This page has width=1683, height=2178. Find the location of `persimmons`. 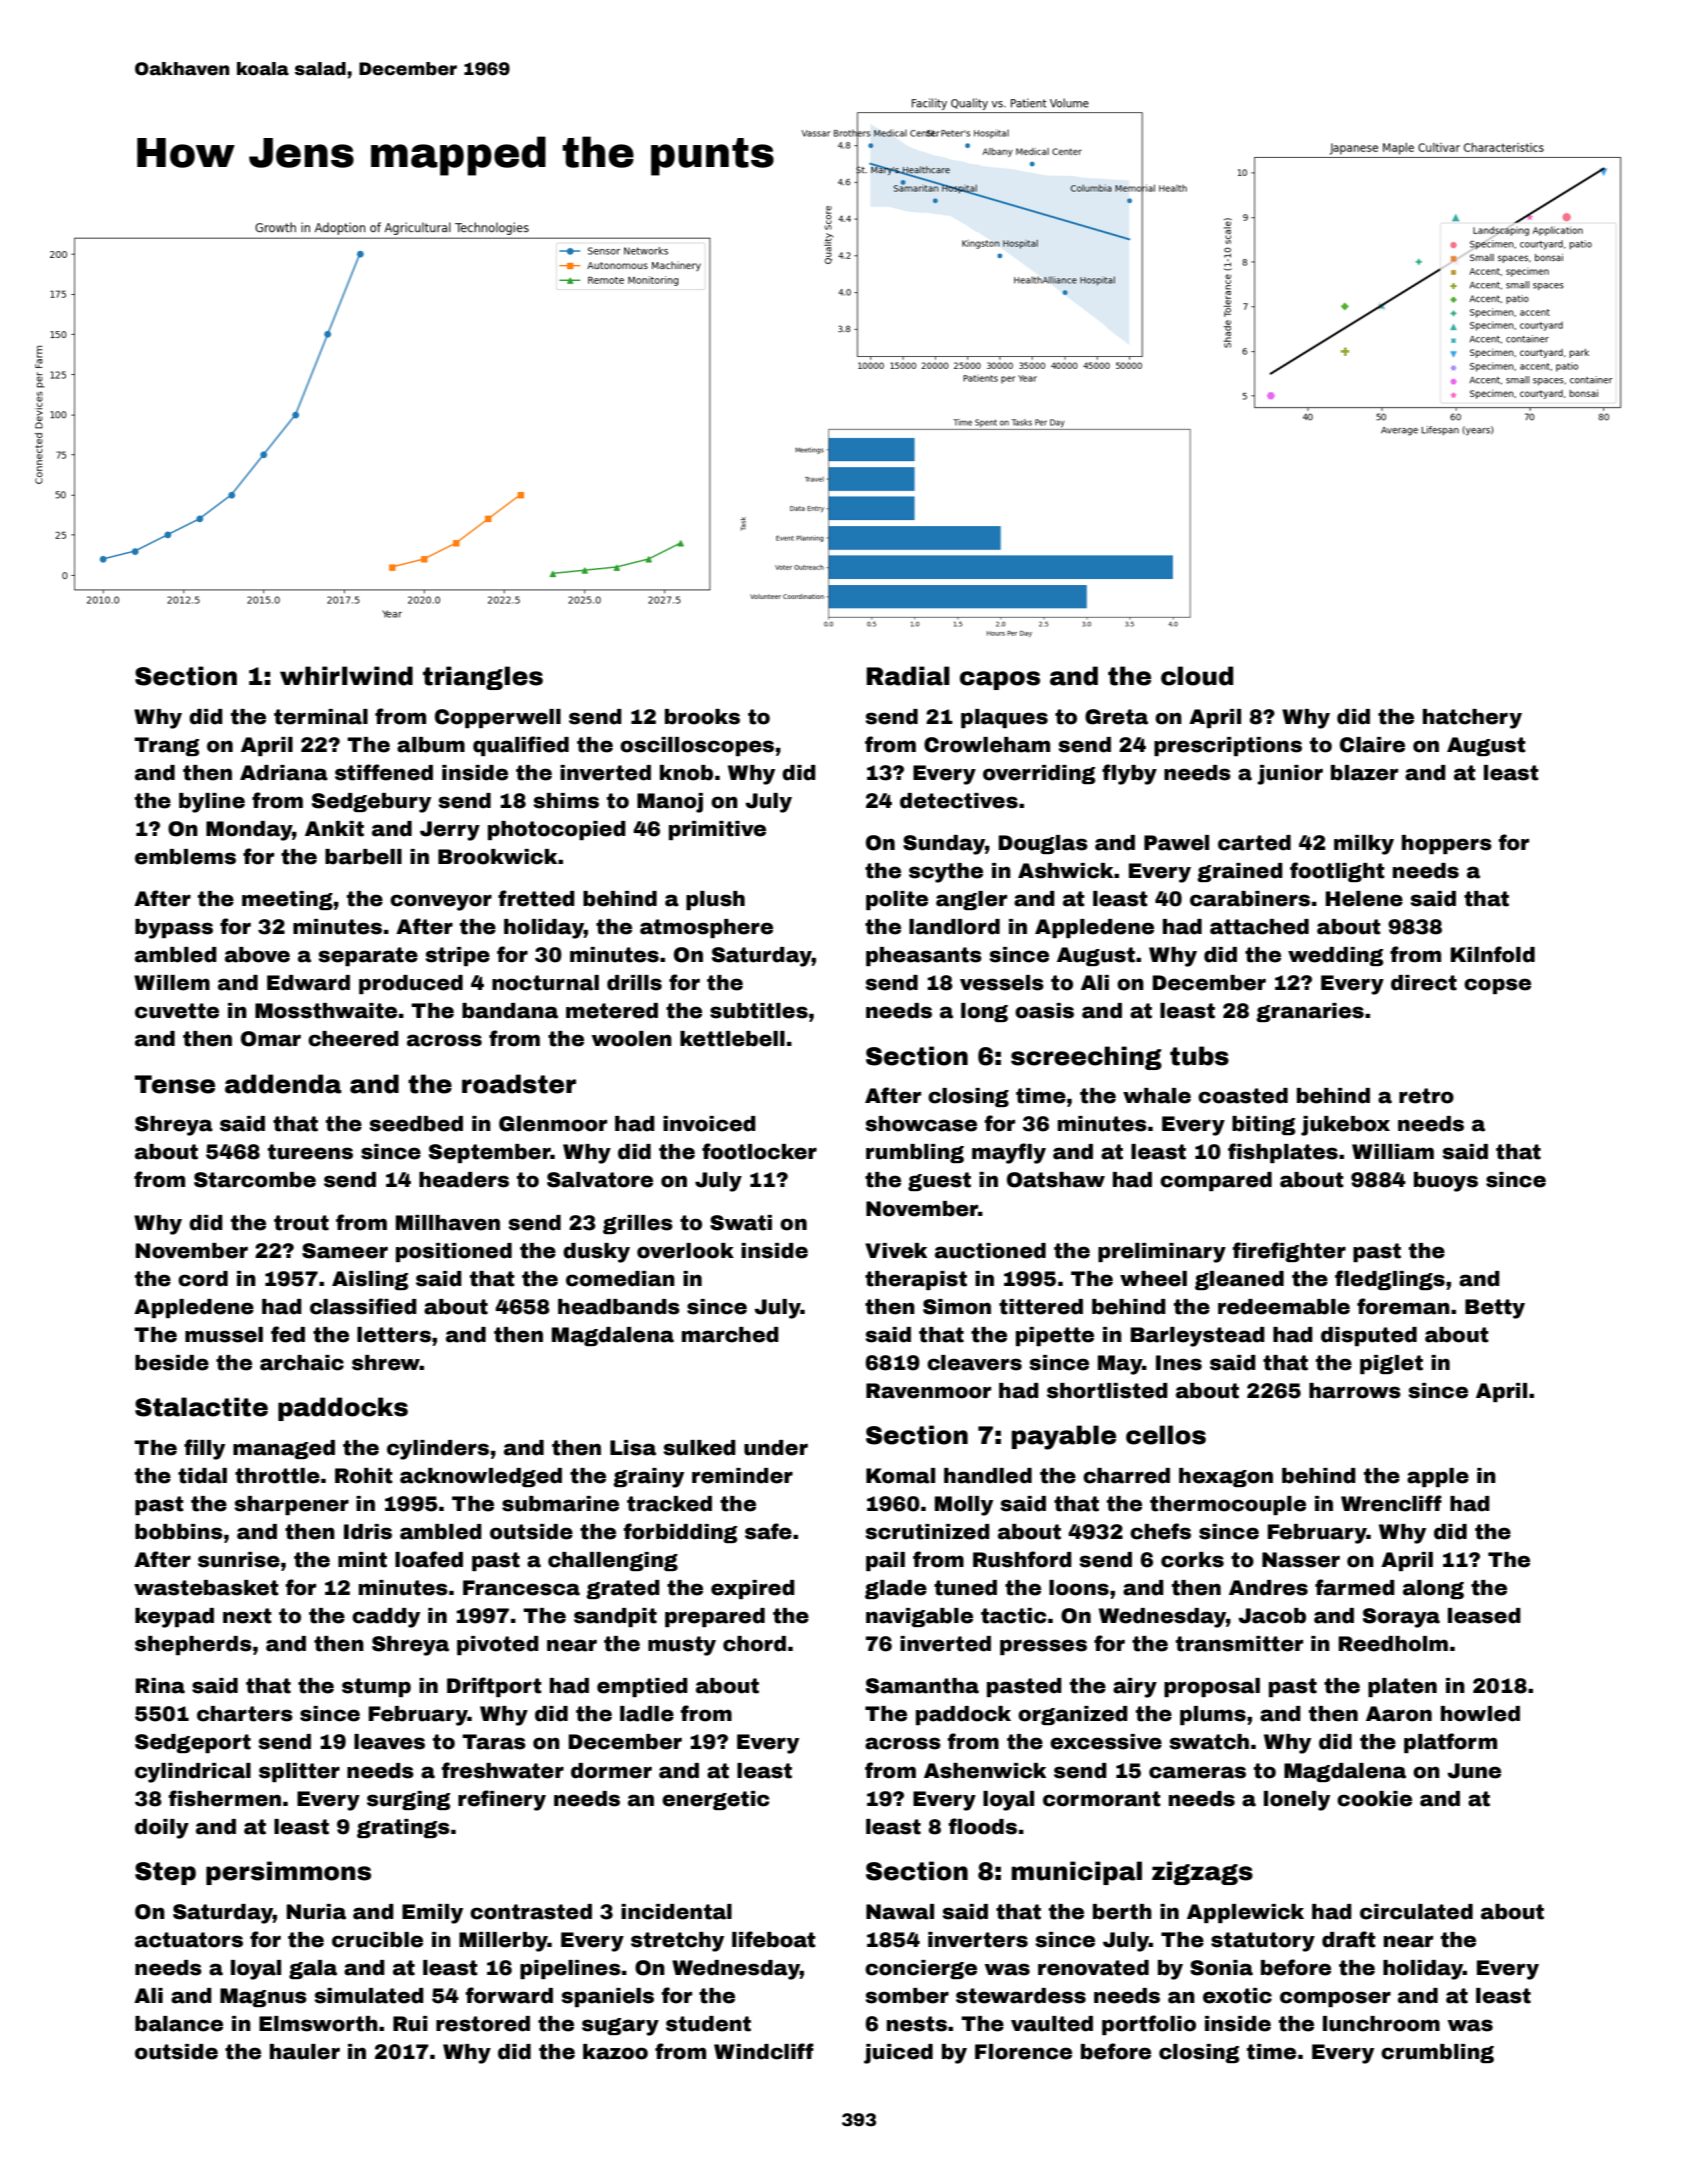

persimmons is located at coordinates (288, 1873).
